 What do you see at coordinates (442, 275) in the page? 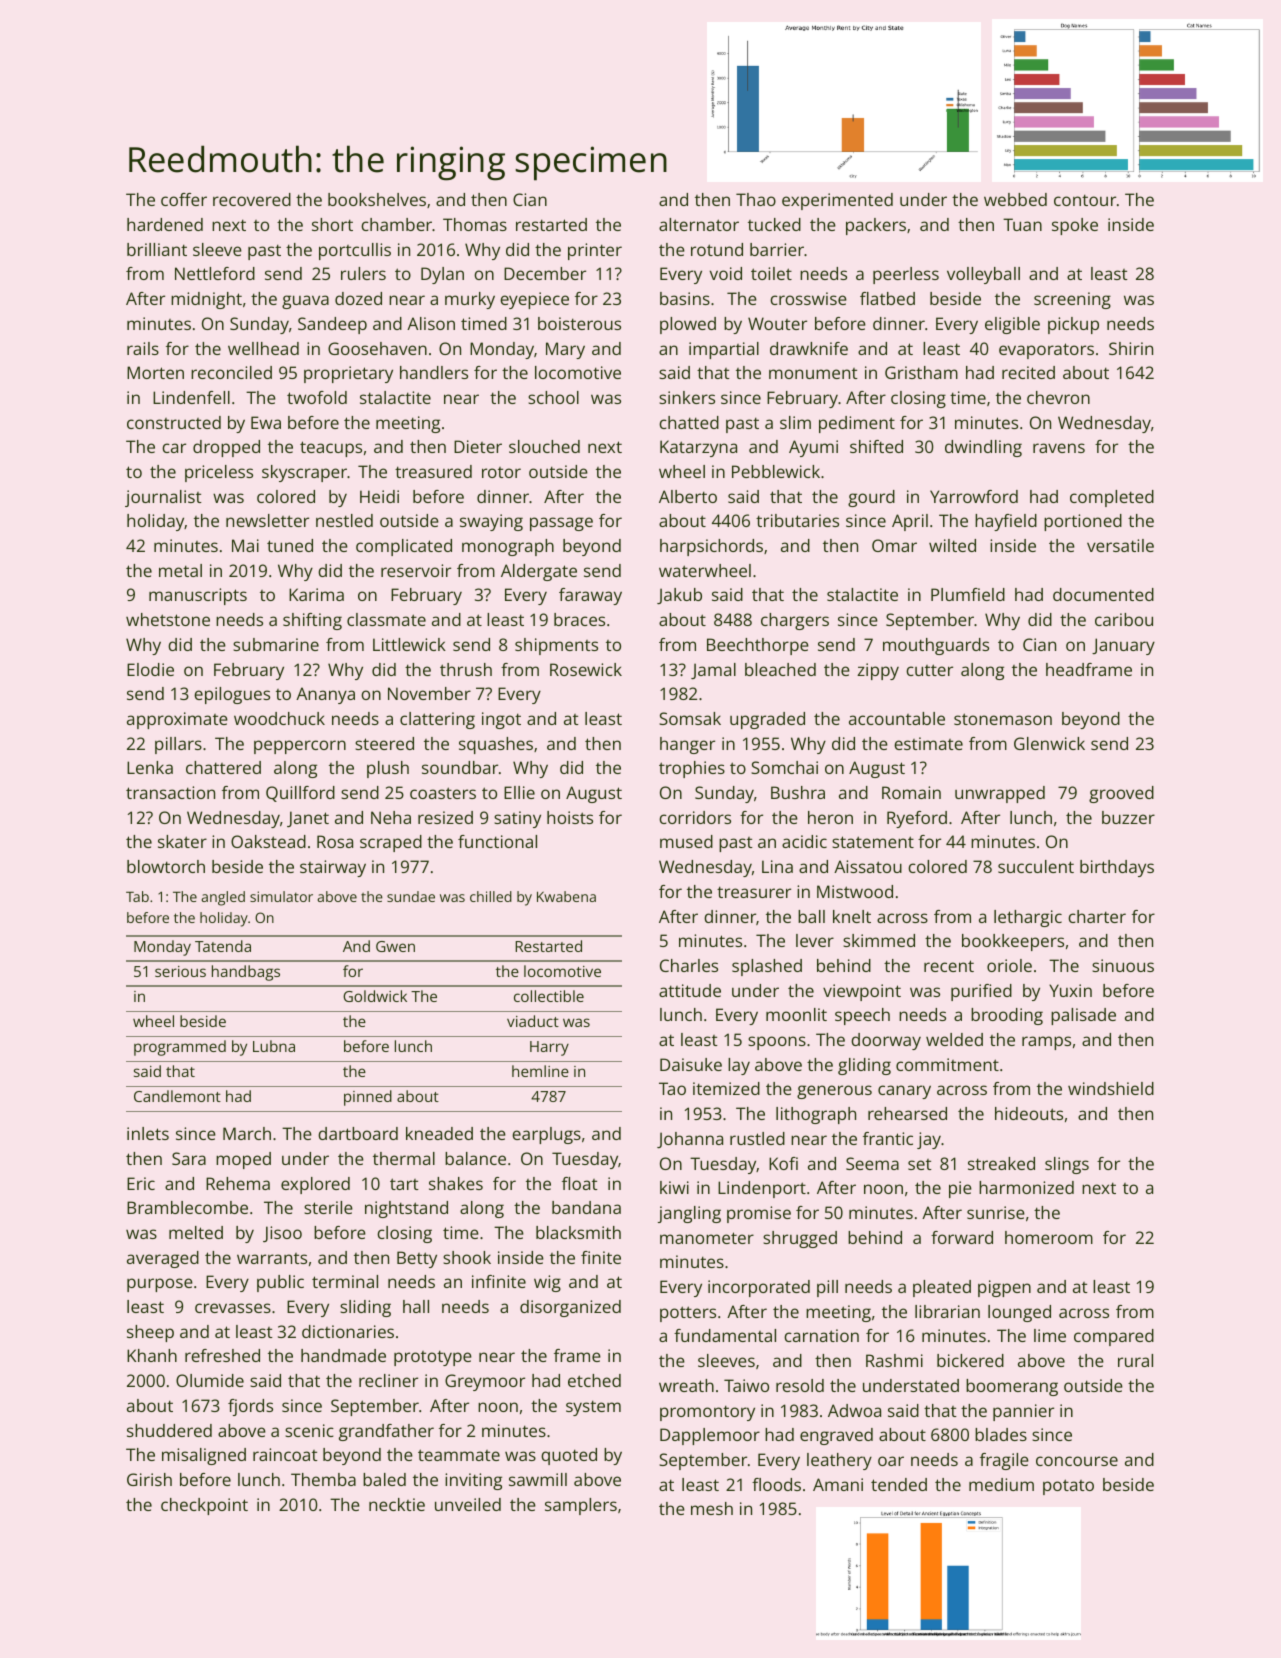
I see `Dylan` at bounding box center [442, 275].
